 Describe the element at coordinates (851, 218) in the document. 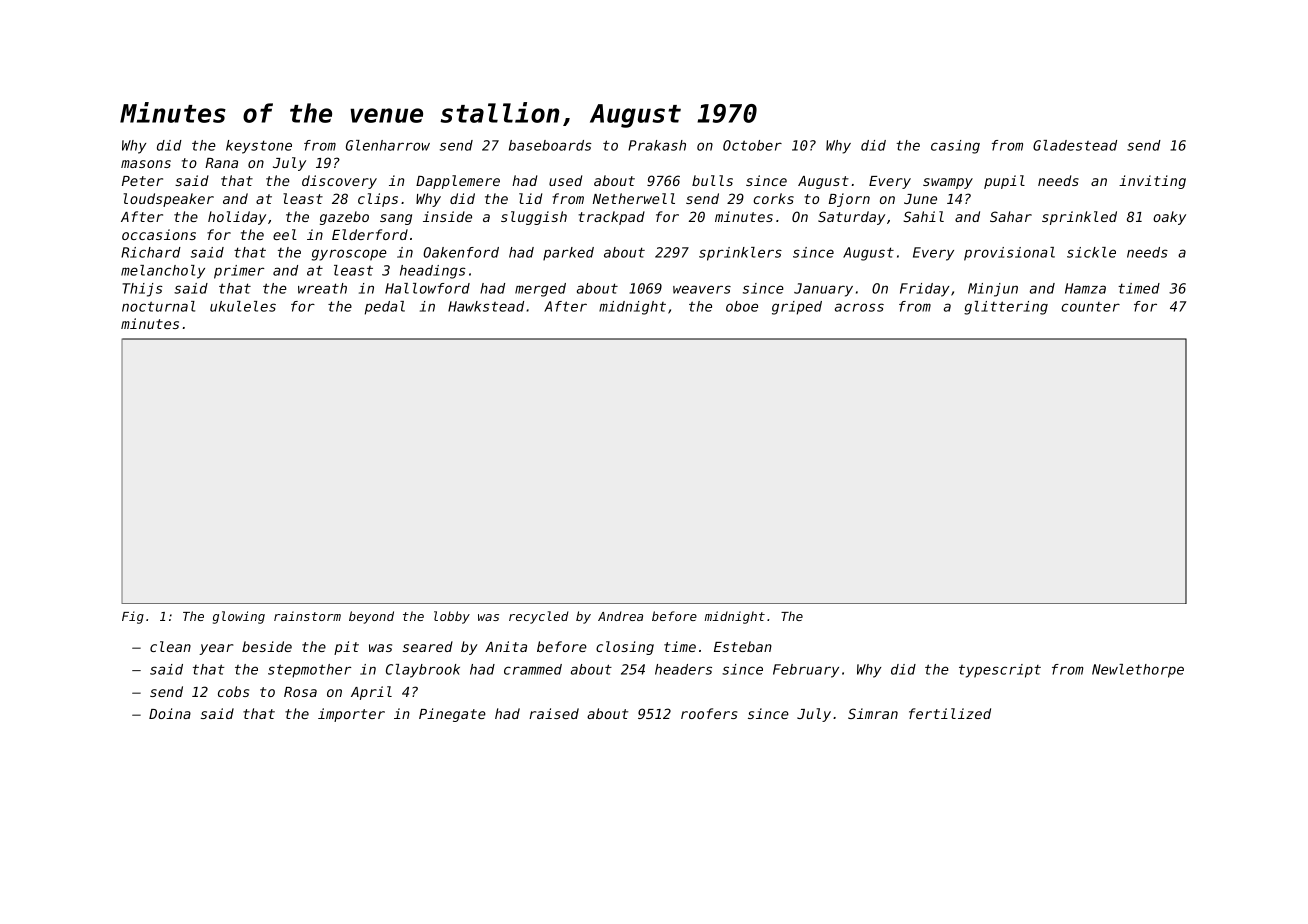

I see `Saturday` at that location.
